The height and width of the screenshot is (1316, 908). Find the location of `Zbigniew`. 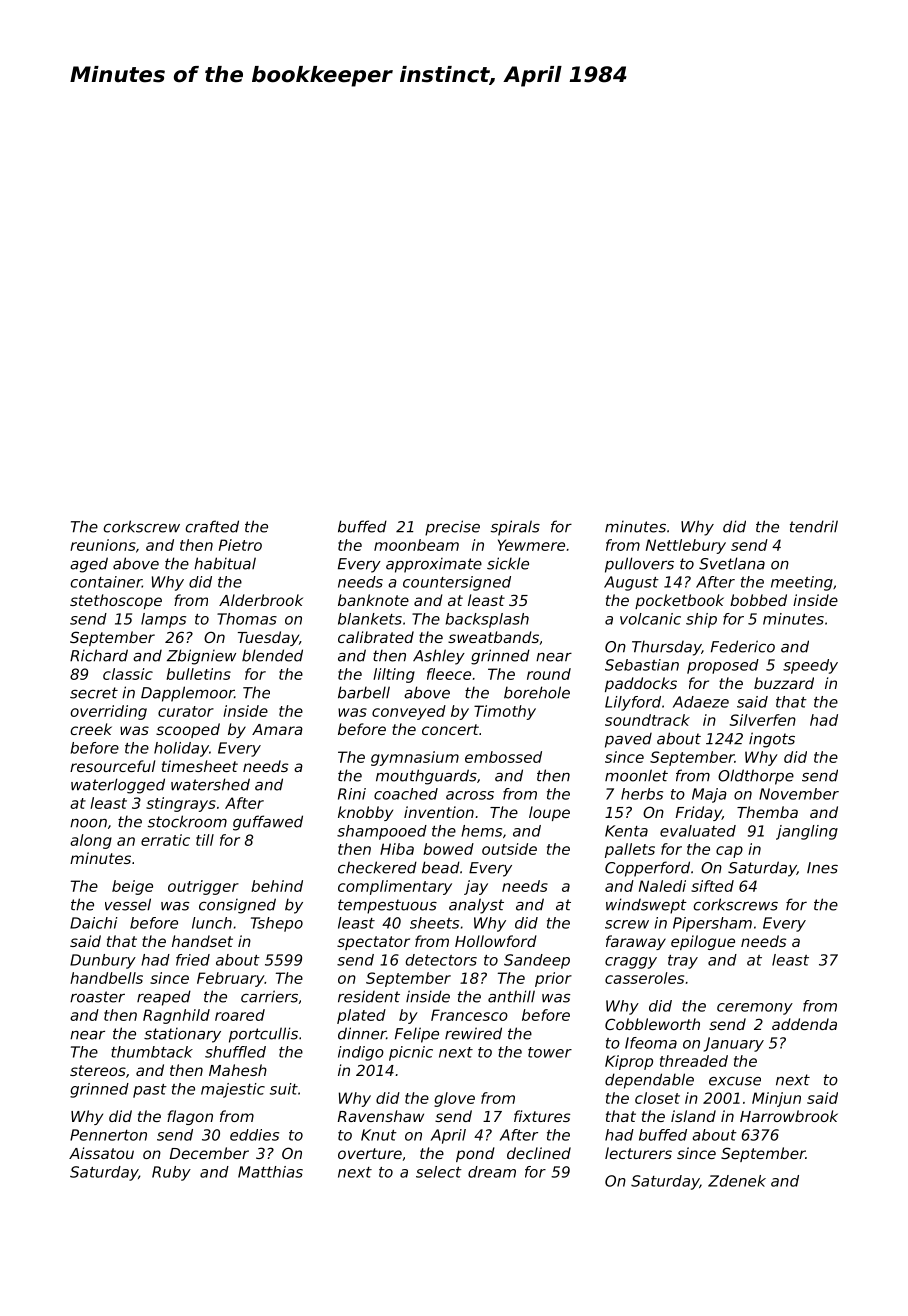

Zbigniew is located at coordinates (201, 657).
